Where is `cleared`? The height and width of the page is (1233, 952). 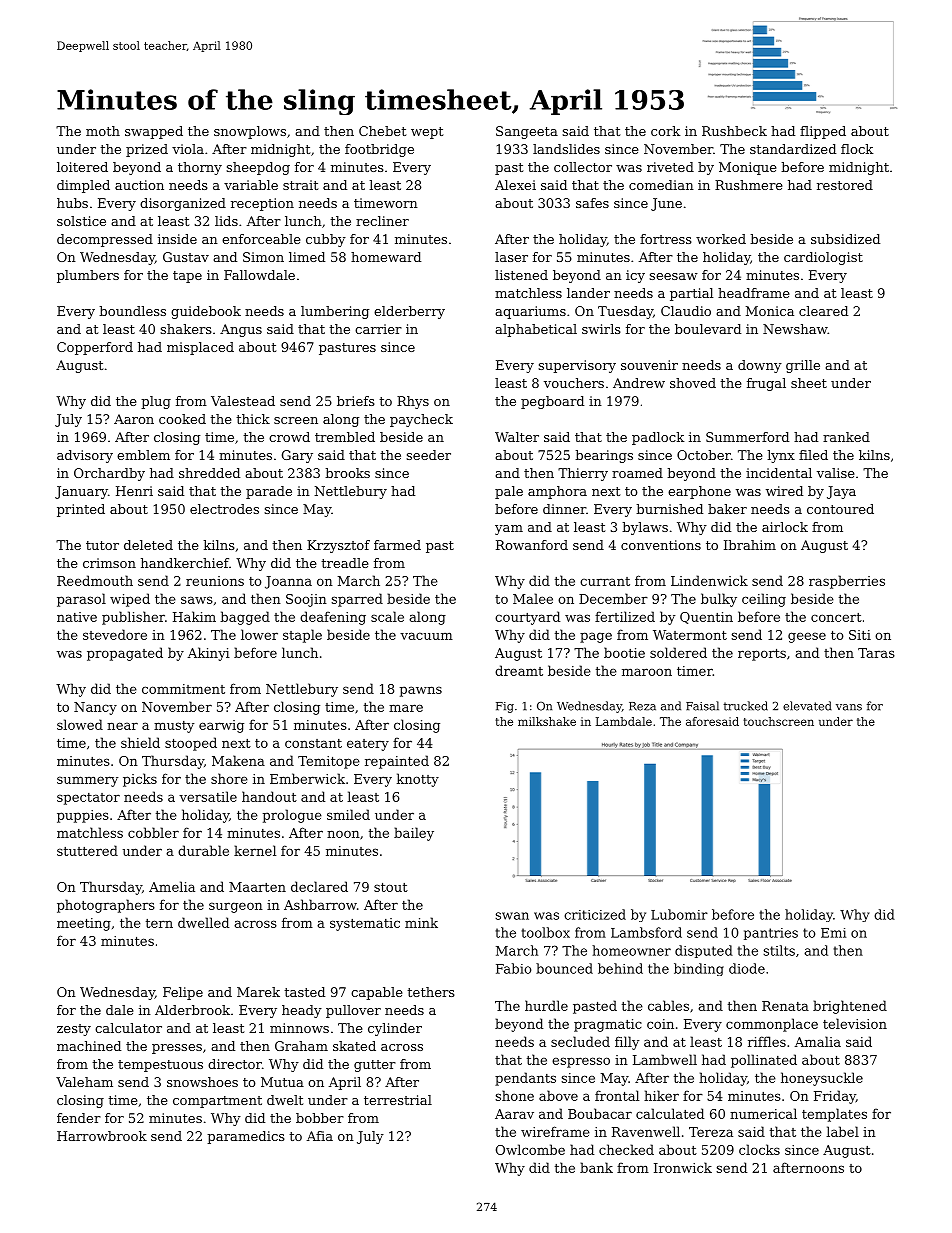 cleared is located at coordinates (823, 311).
